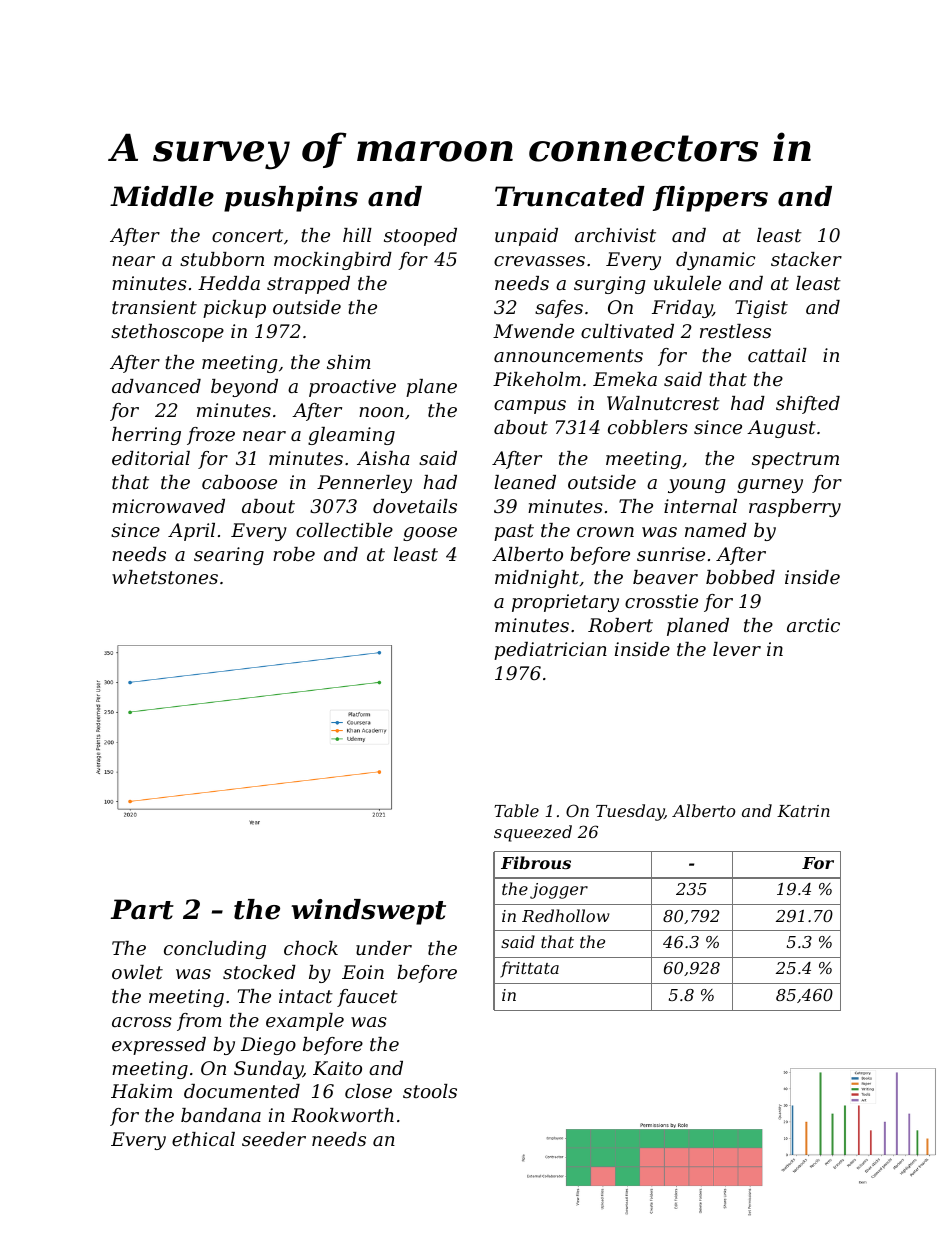  What do you see at coordinates (165, 577) in the screenshot?
I see `whetstones` at bounding box center [165, 577].
